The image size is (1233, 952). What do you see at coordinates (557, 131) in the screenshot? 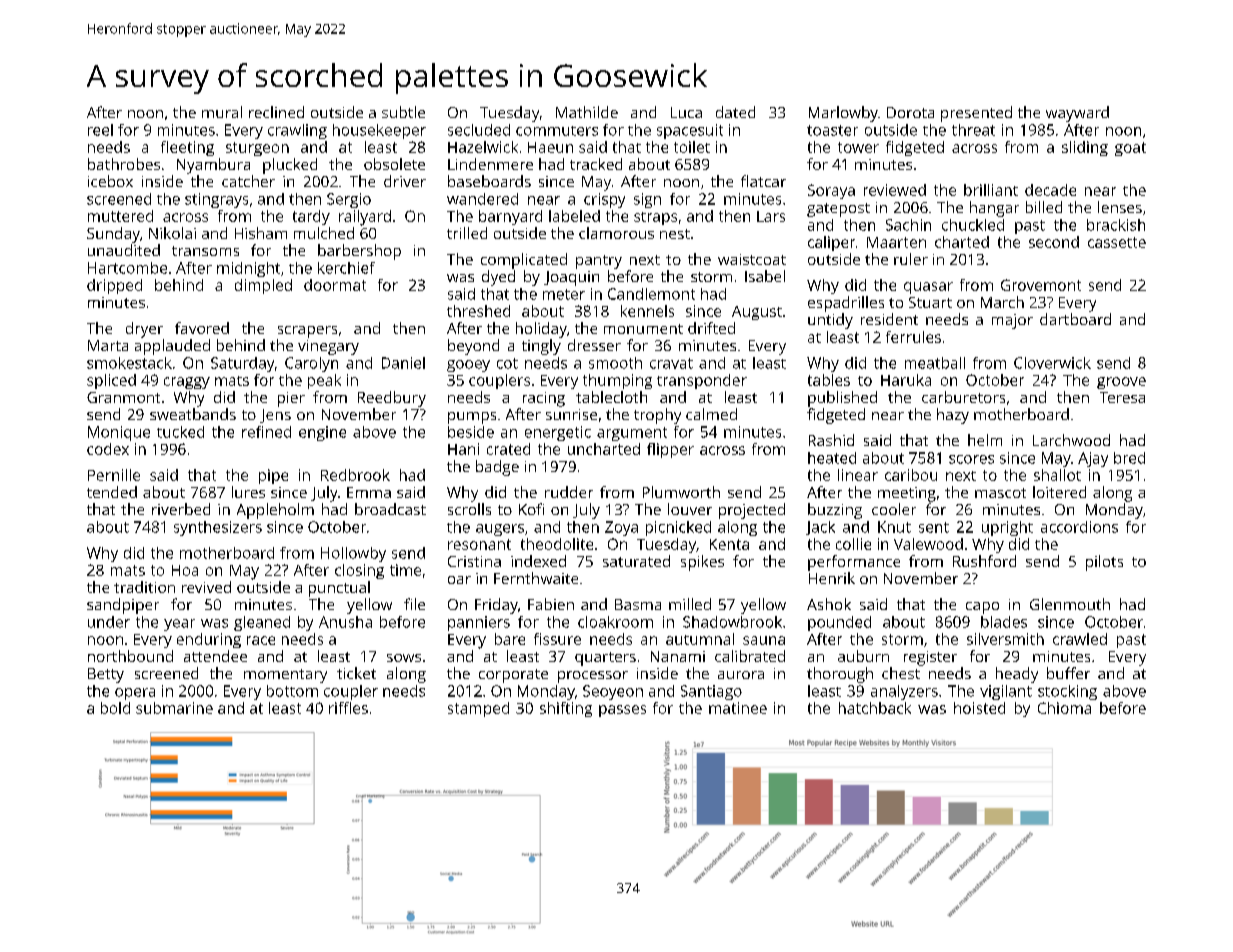
I see `commuters` at bounding box center [557, 131].
